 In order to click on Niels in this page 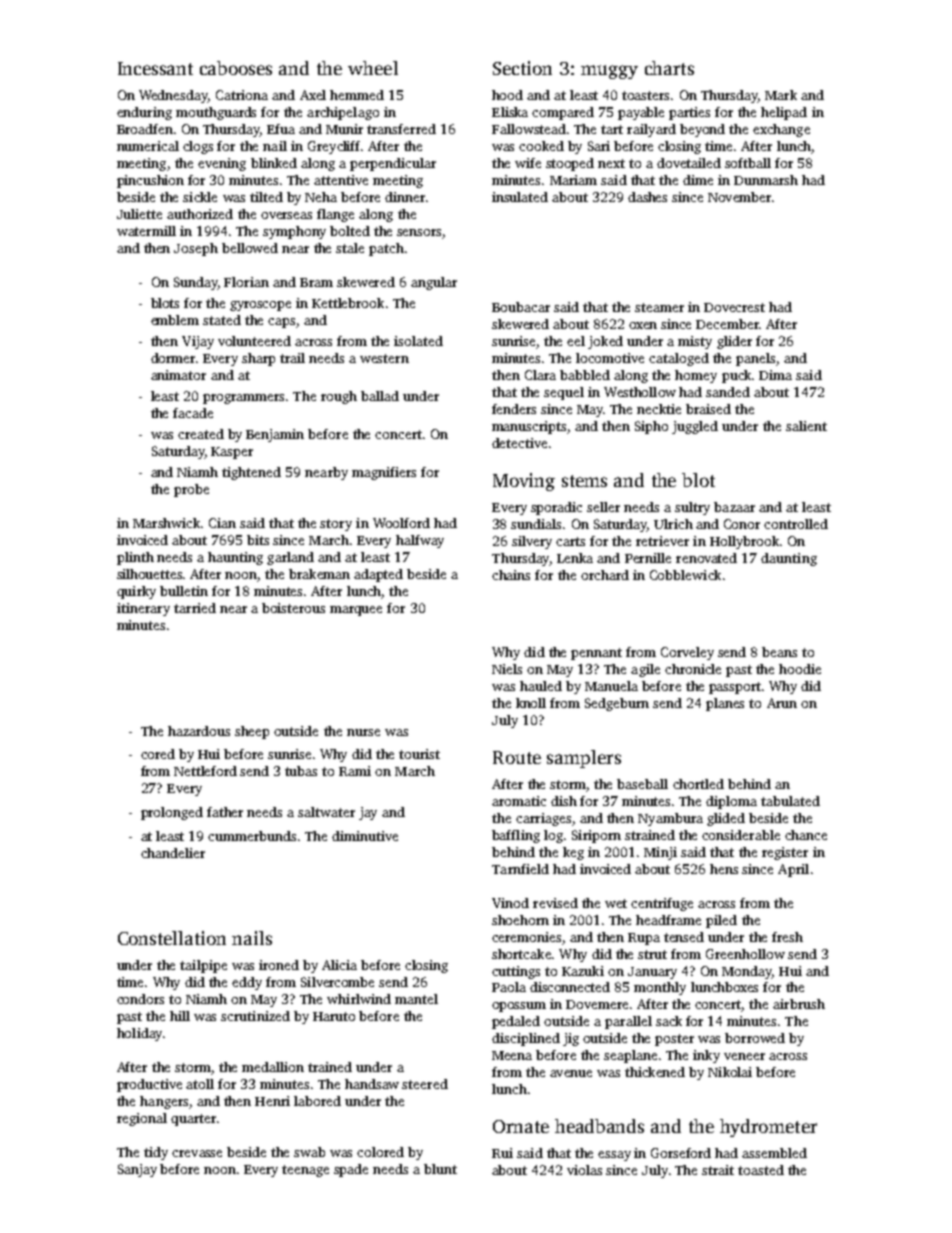, I will do `click(507, 669)`.
